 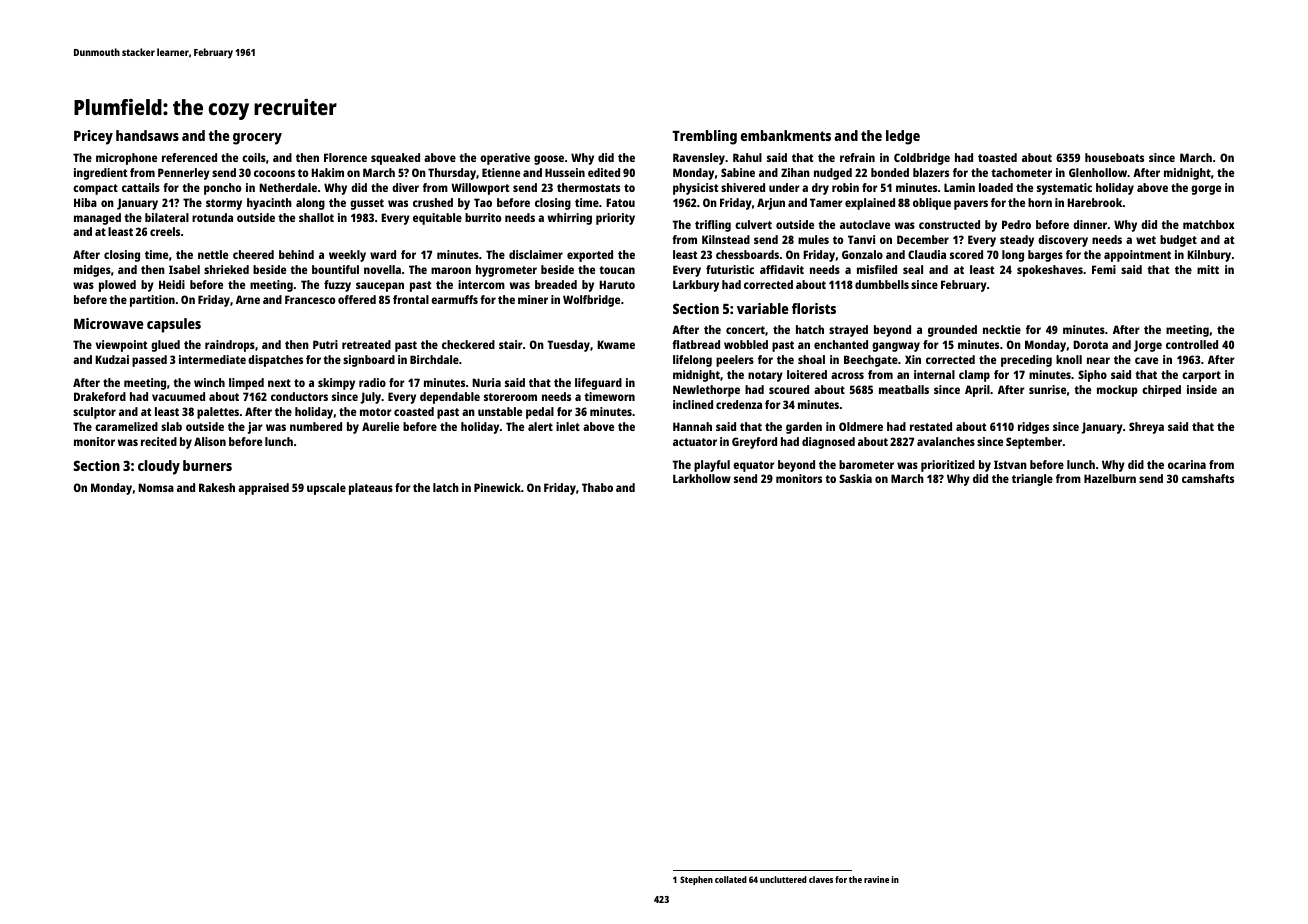 I want to click on capsules, so click(x=174, y=325).
